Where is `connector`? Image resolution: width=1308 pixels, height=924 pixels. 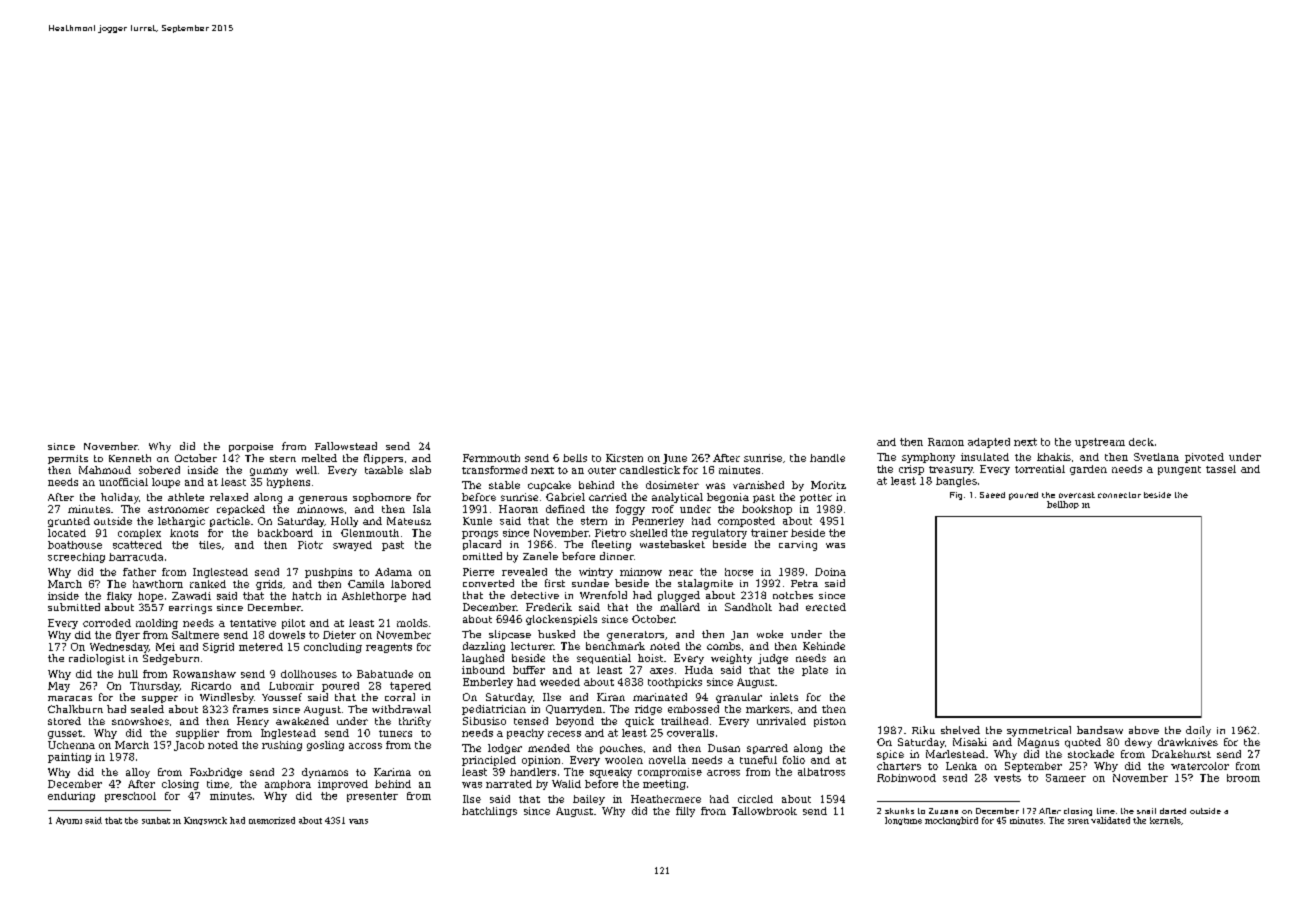
connector is located at coordinates (1119, 495).
